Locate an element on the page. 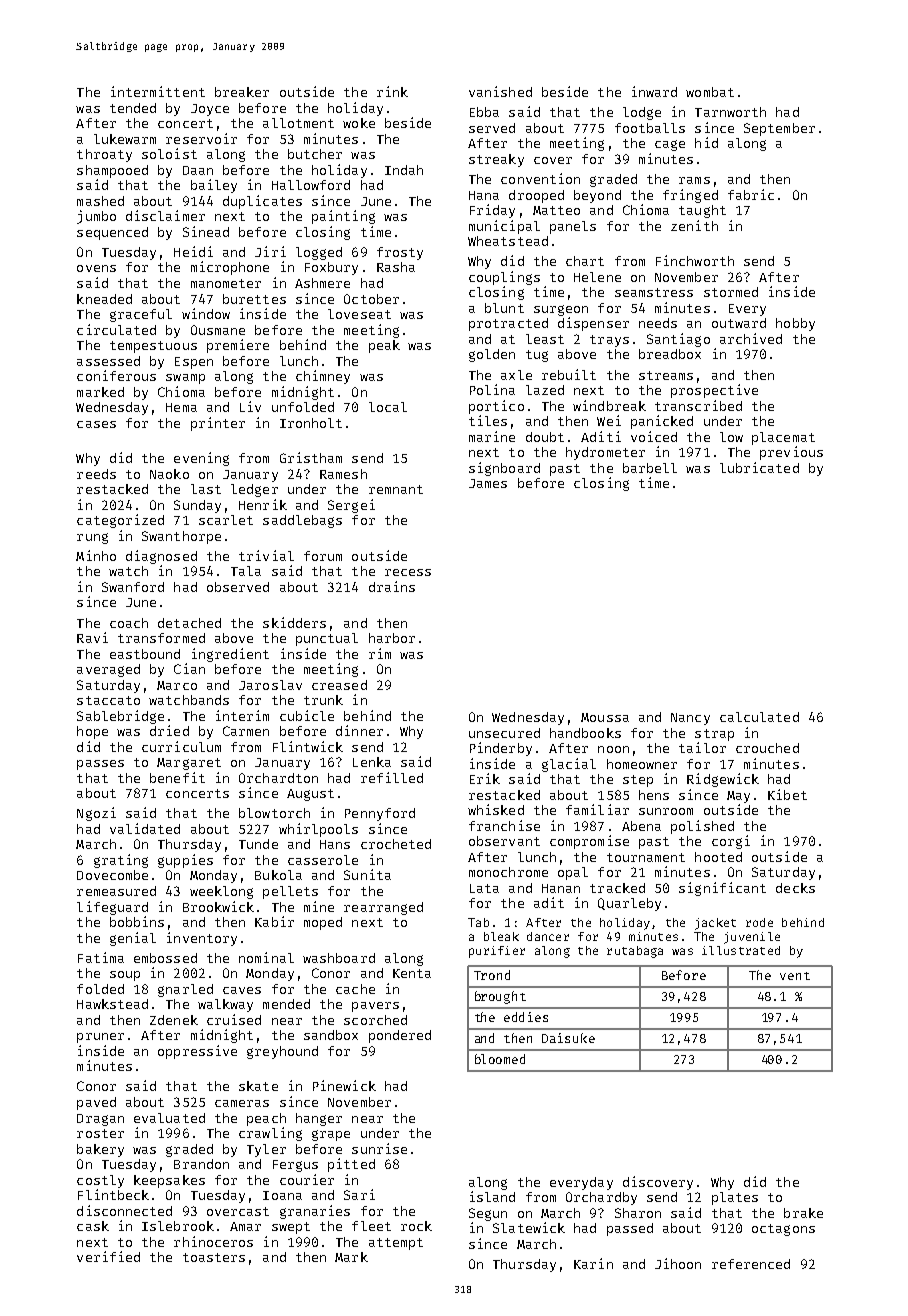  Dovecombe is located at coordinates (112, 875).
